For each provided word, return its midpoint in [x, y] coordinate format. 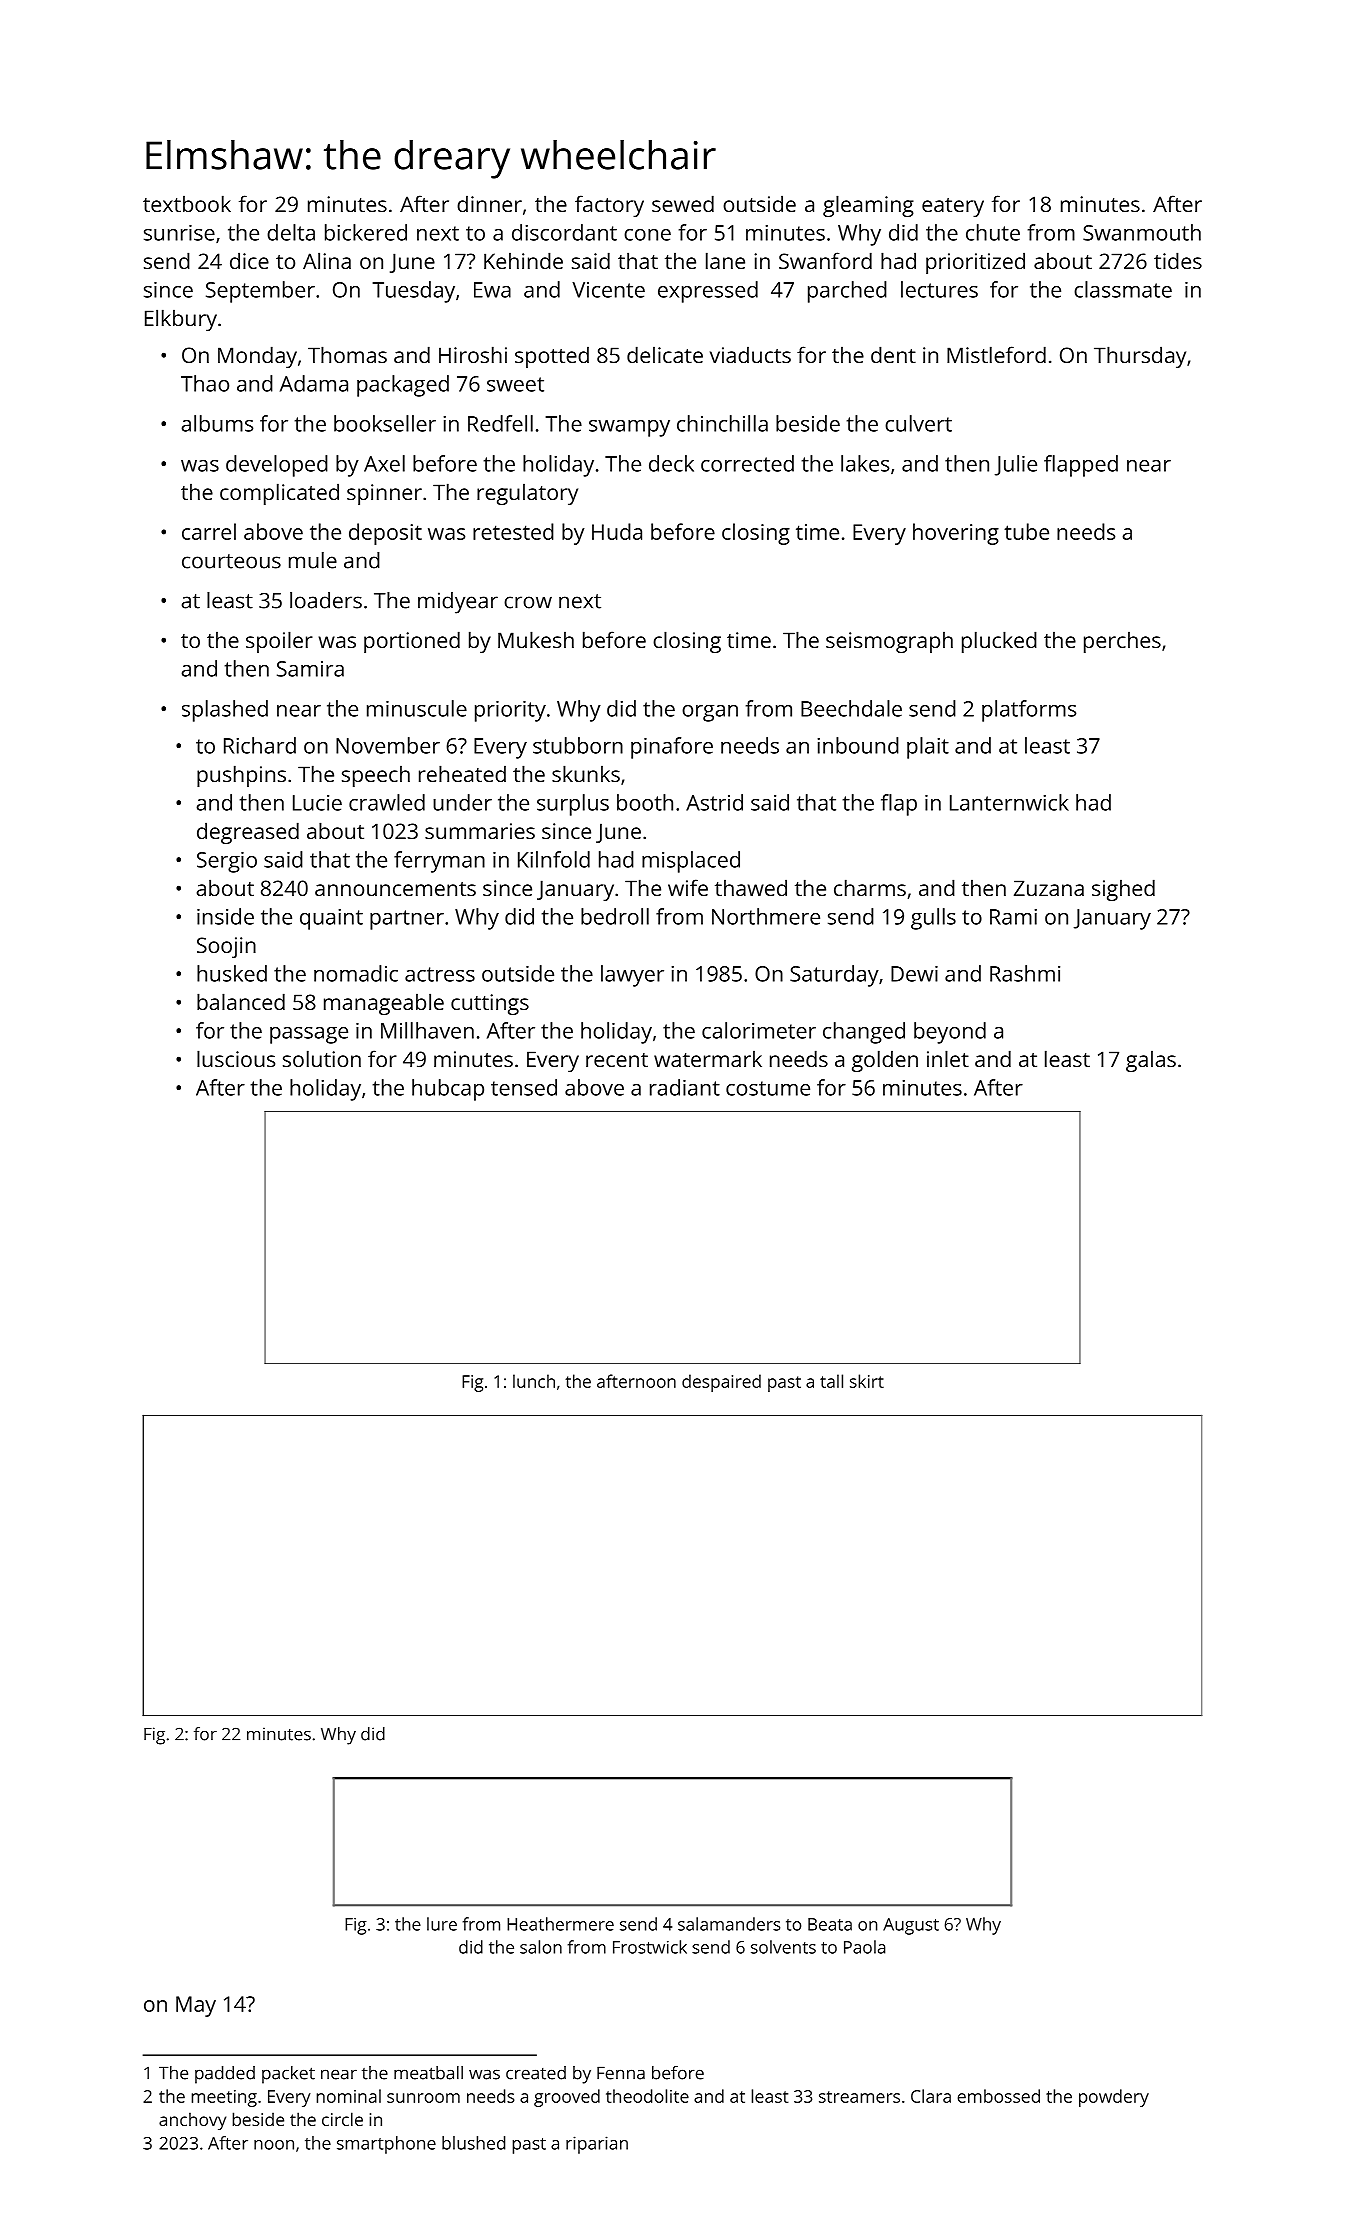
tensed [524, 1087]
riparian [597, 2145]
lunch [534, 1381]
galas [1151, 1061]
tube [1026, 531]
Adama [314, 383]
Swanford [825, 260]
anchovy [192, 2121]
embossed [999, 2096]
